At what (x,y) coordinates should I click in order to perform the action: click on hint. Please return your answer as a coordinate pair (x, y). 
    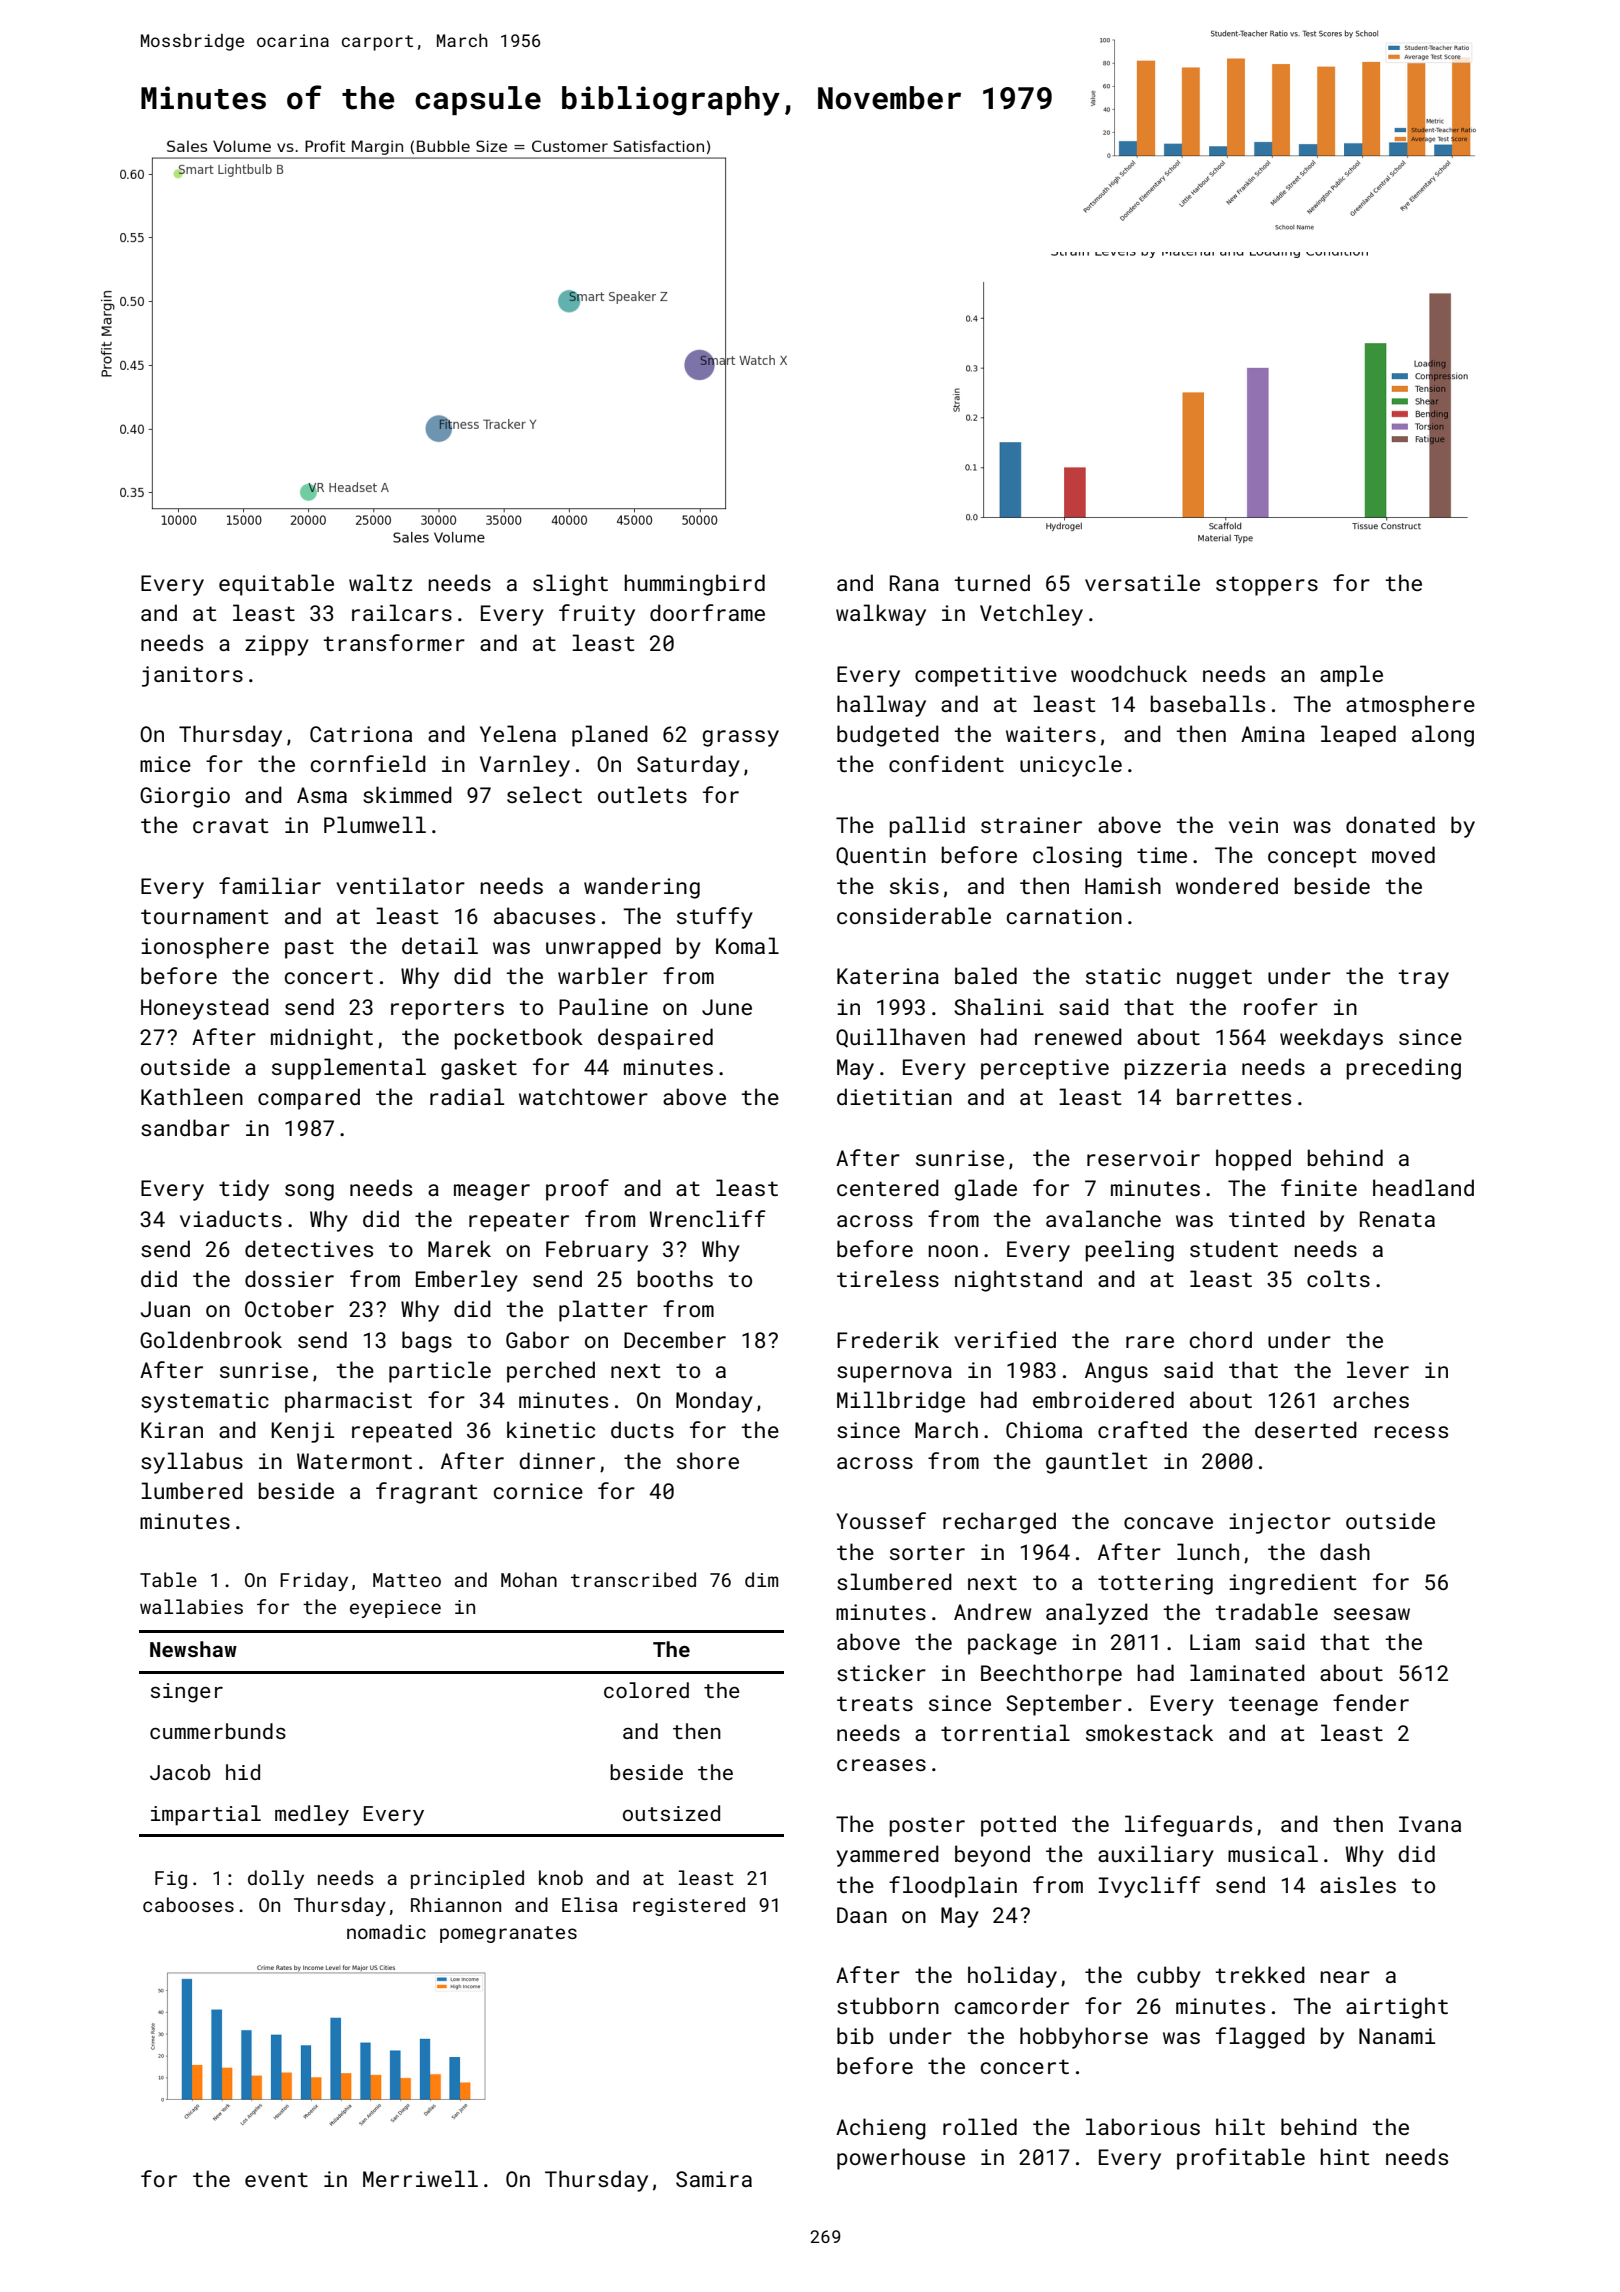
    Looking at the image, I should click on (1345, 2156).
